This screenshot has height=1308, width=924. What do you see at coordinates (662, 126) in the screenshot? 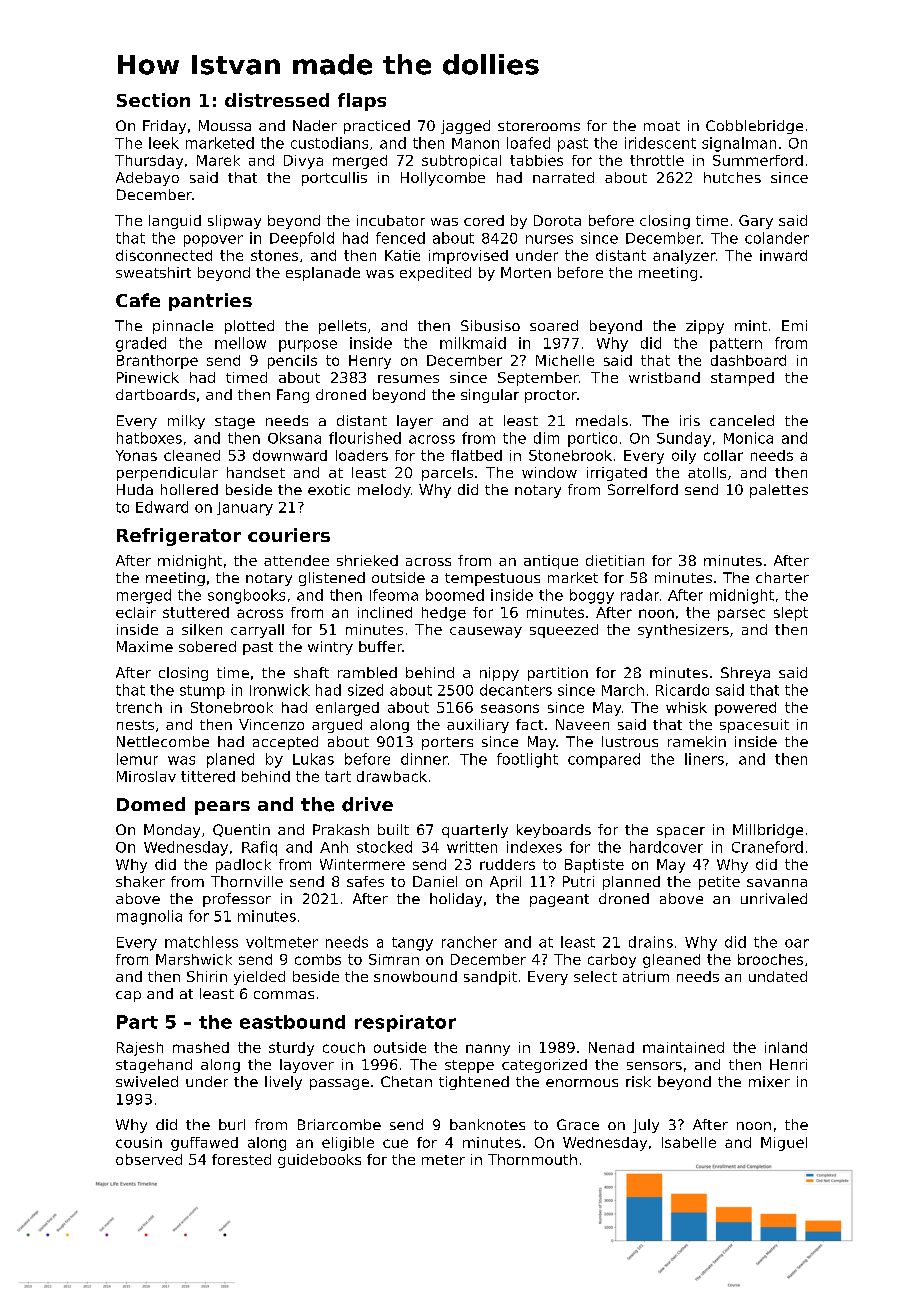
I see `moat` at bounding box center [662, 126].
